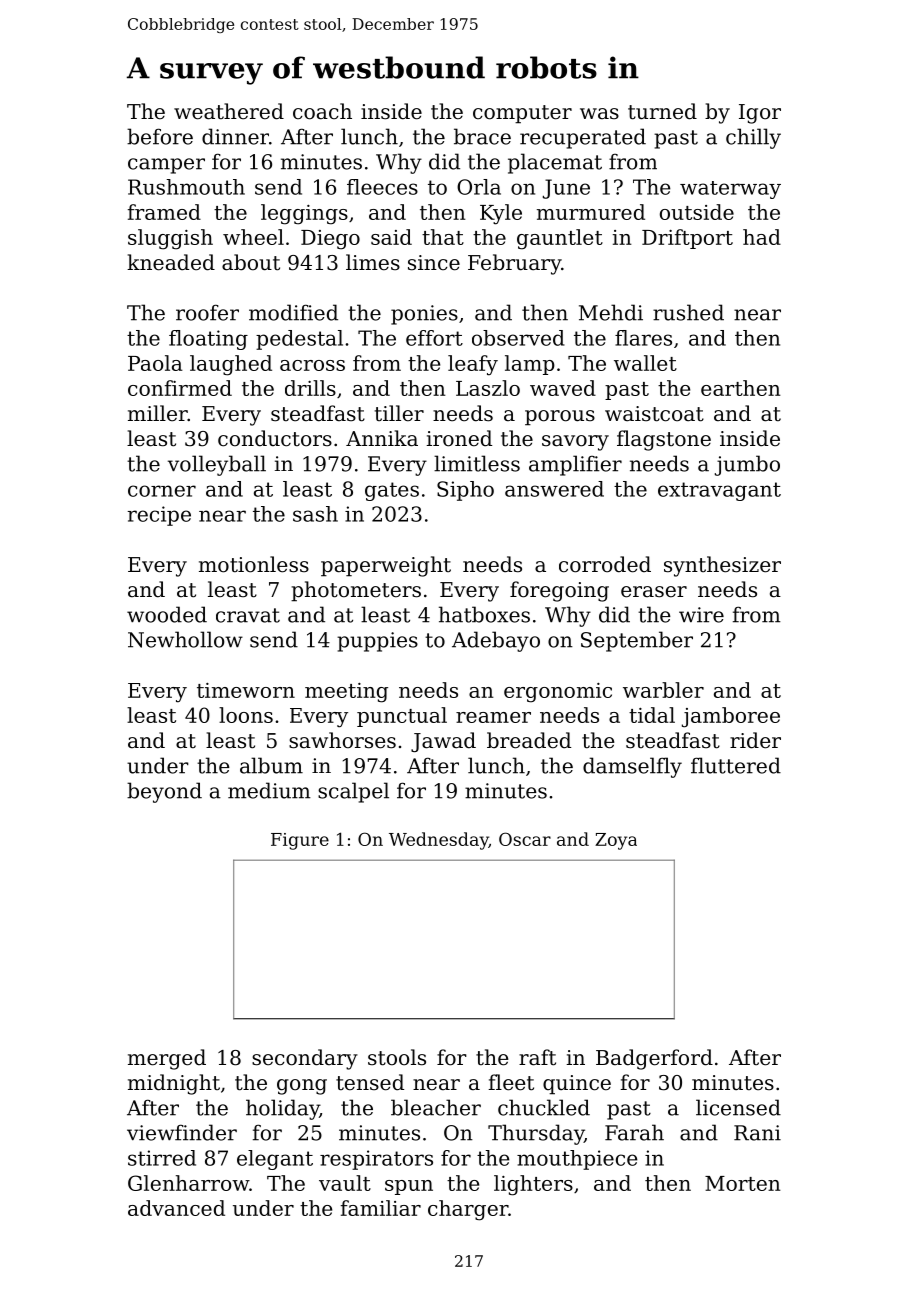  What do you see at coordinates (315, 514) in the screenshot?
I see `sash` at bounding box center [315, 514].
